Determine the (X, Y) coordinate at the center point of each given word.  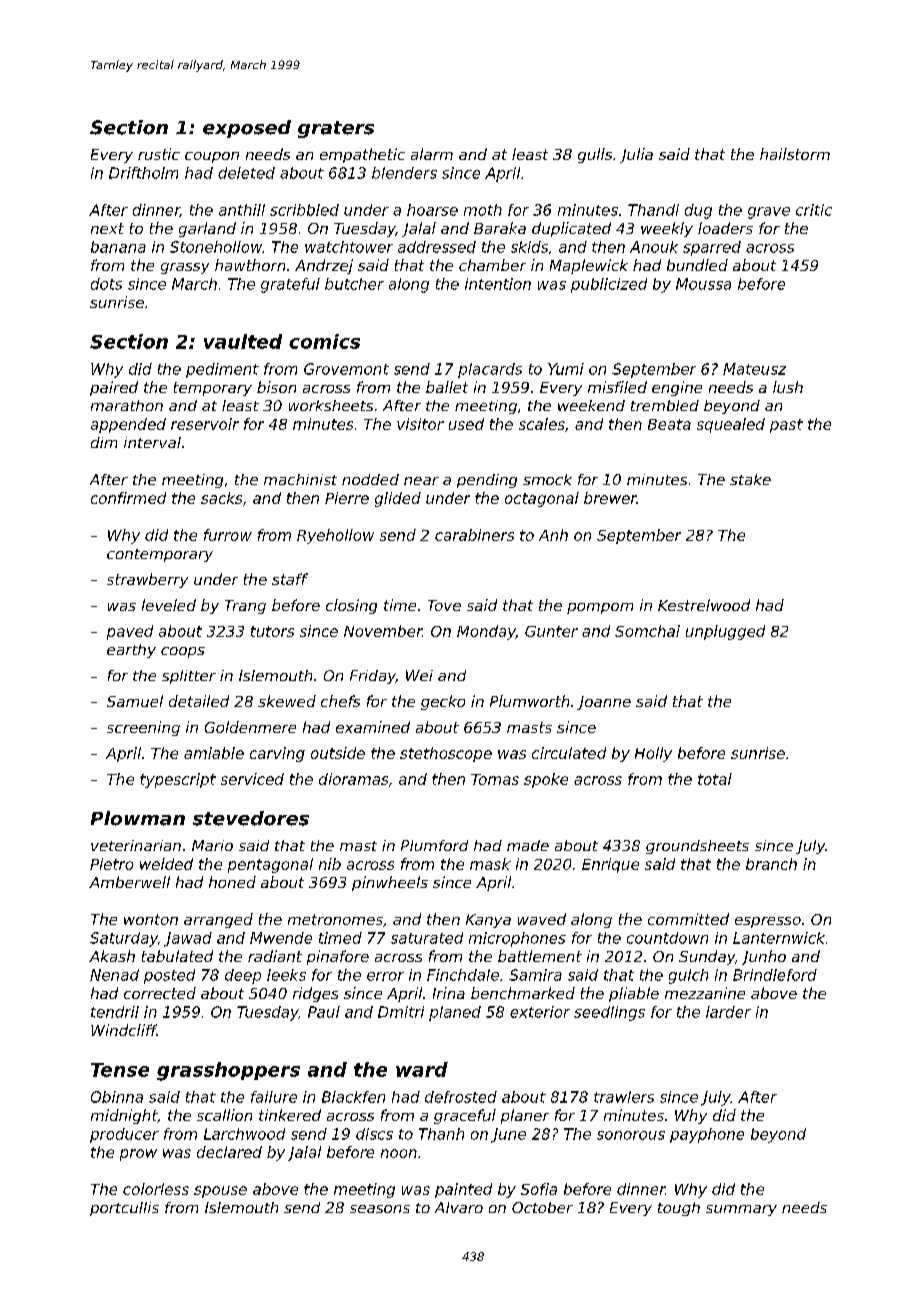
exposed (247, 129)
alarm (432, 154)
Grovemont (346, 369)
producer (124, 1135)
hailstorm (795, 154)
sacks (221, 498)
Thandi (653, 210)
